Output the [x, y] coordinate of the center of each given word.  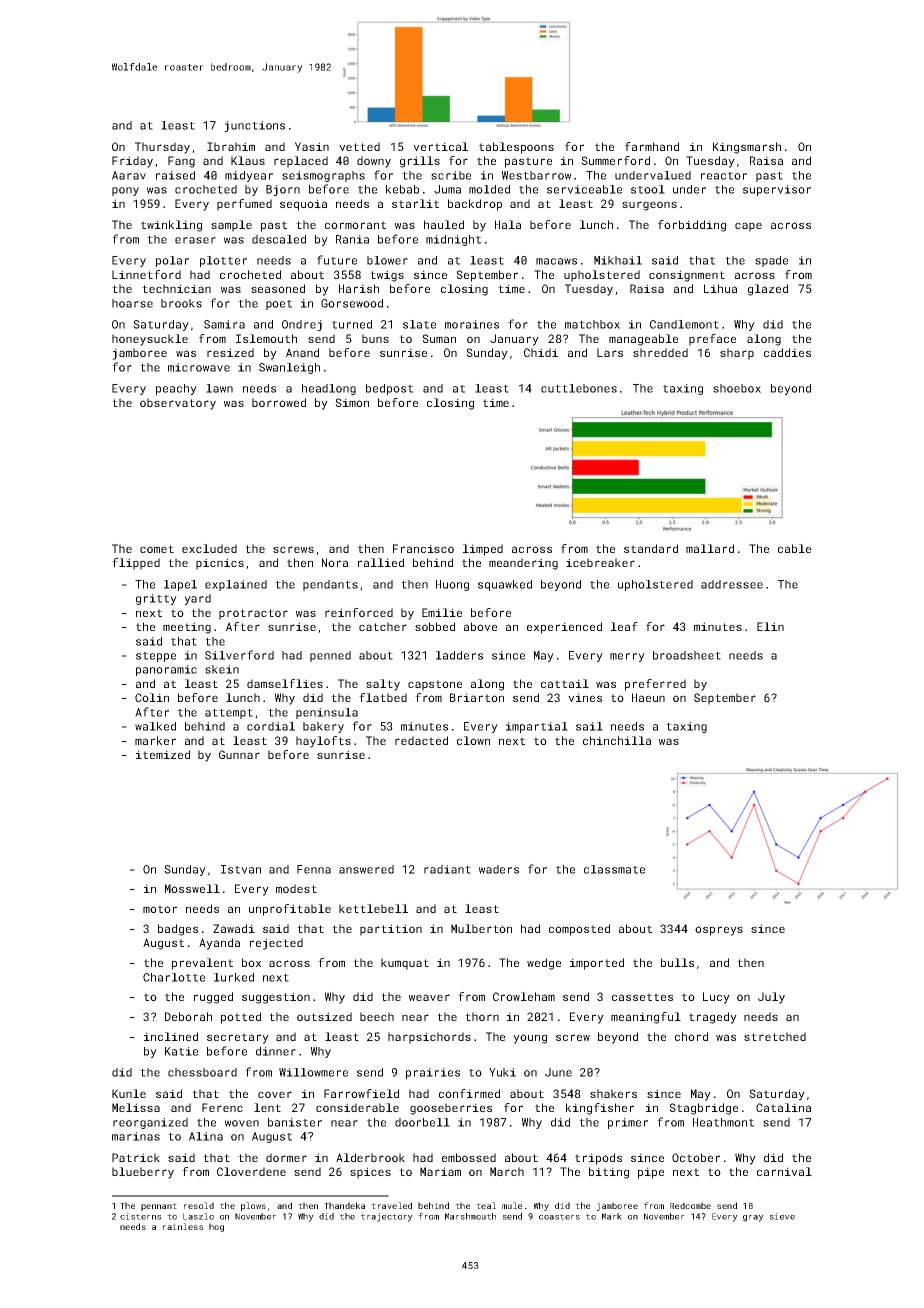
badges [178, 930]
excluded [209, 548]
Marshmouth [470, 1216]
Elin [770, 626]
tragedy [713, 1018]
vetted [359, 146]
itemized [163, 754]
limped [483, 550]
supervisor [777, 190]
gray [753, 1218]
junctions [254, 126]
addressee [732, 584]
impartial [537, 727]
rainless [183, 1226]
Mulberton [481, 928]
